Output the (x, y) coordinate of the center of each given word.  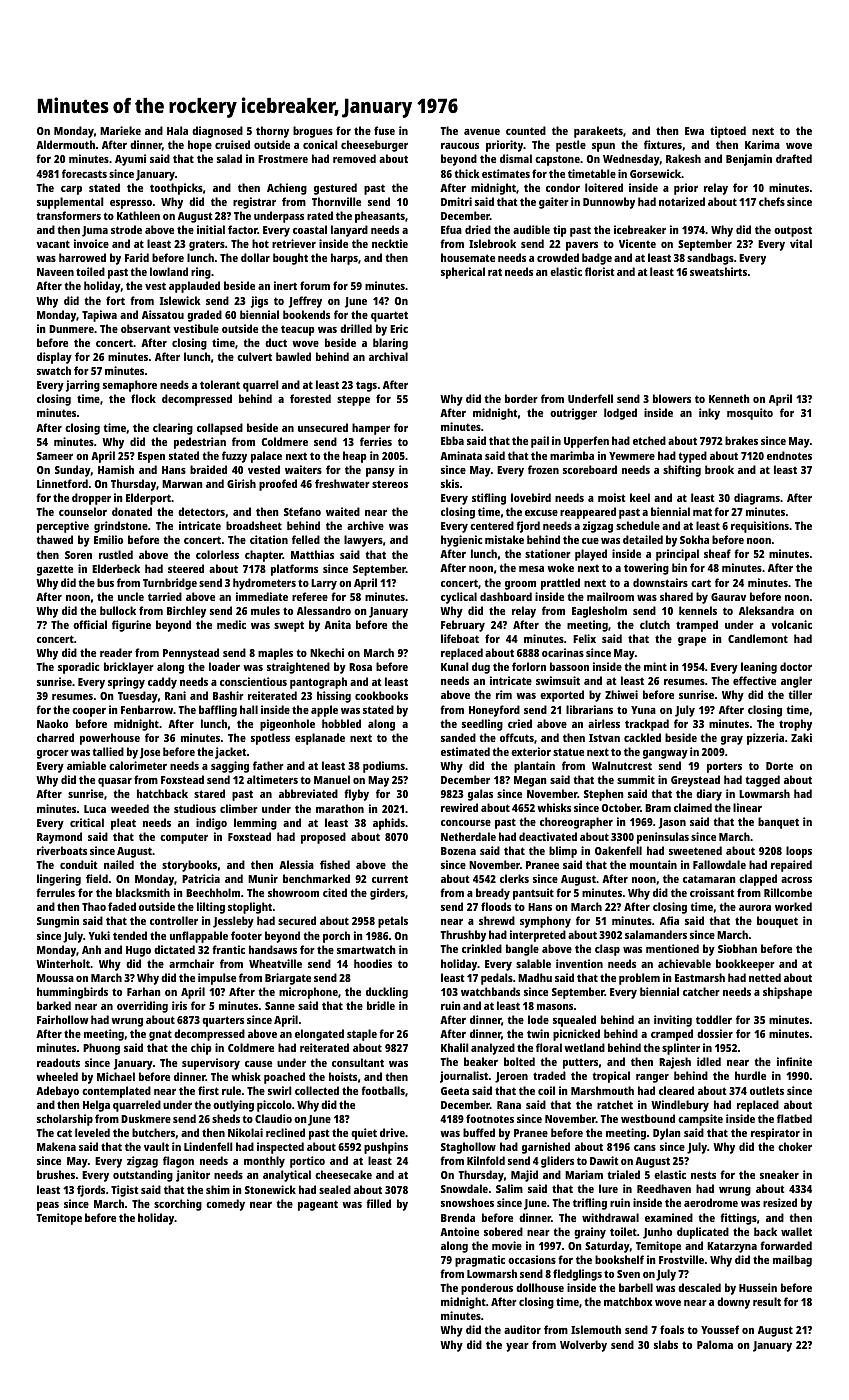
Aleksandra (766, 610)
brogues (313, 132)
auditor (522, 1329)
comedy (225, 1205)
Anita (337, 624)
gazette (55, 570)
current (390, 879)
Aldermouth (65, 144)
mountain (653, 864)
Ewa (694, 131)
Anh (91, 949)
